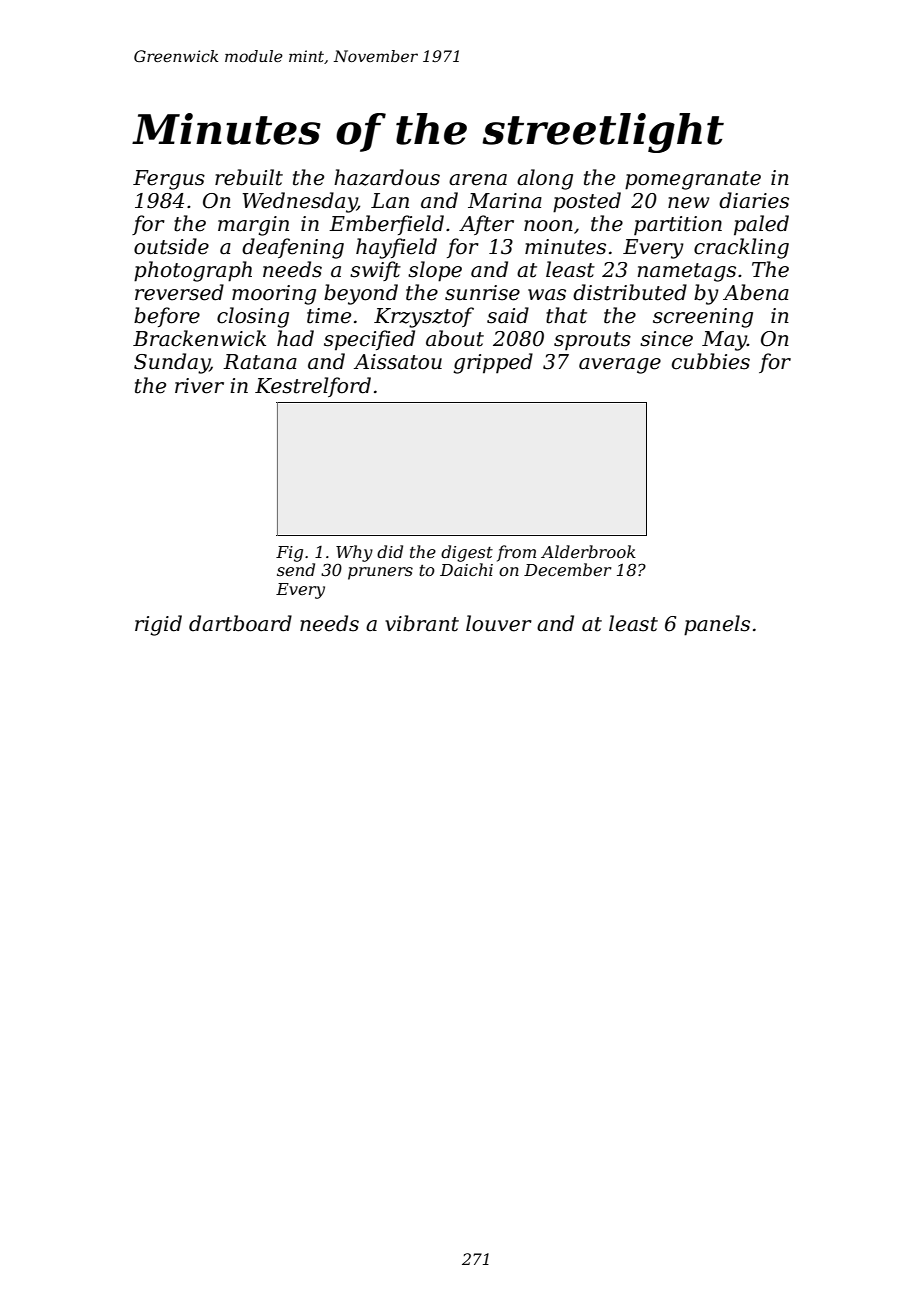  What do you see at coordinates (386, 225) in the screenshot?
I see `Emberfield` at bounding box center [386, 225].
